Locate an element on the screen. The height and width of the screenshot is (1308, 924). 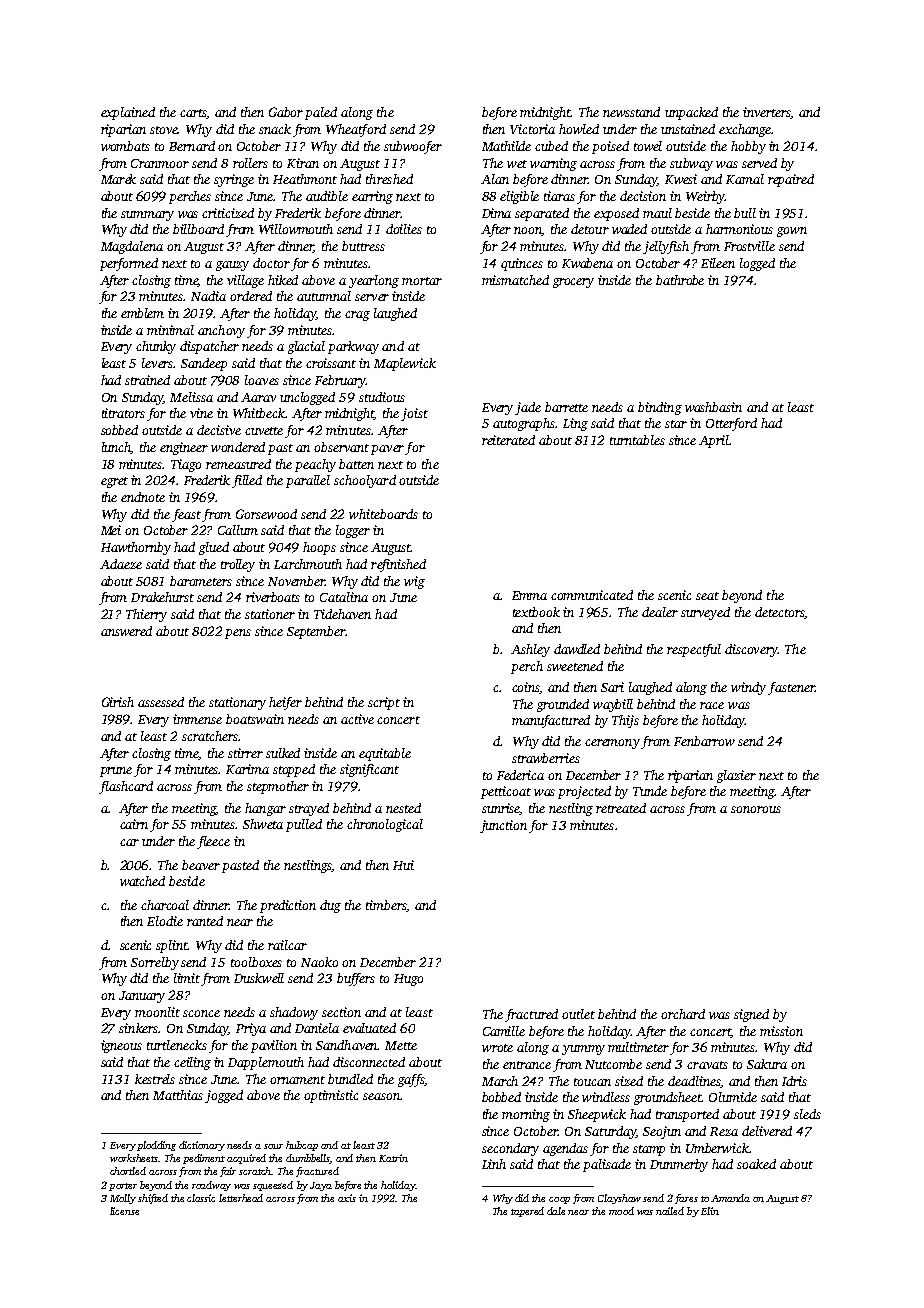
Matthias is located at coordinates (178, 1095).
